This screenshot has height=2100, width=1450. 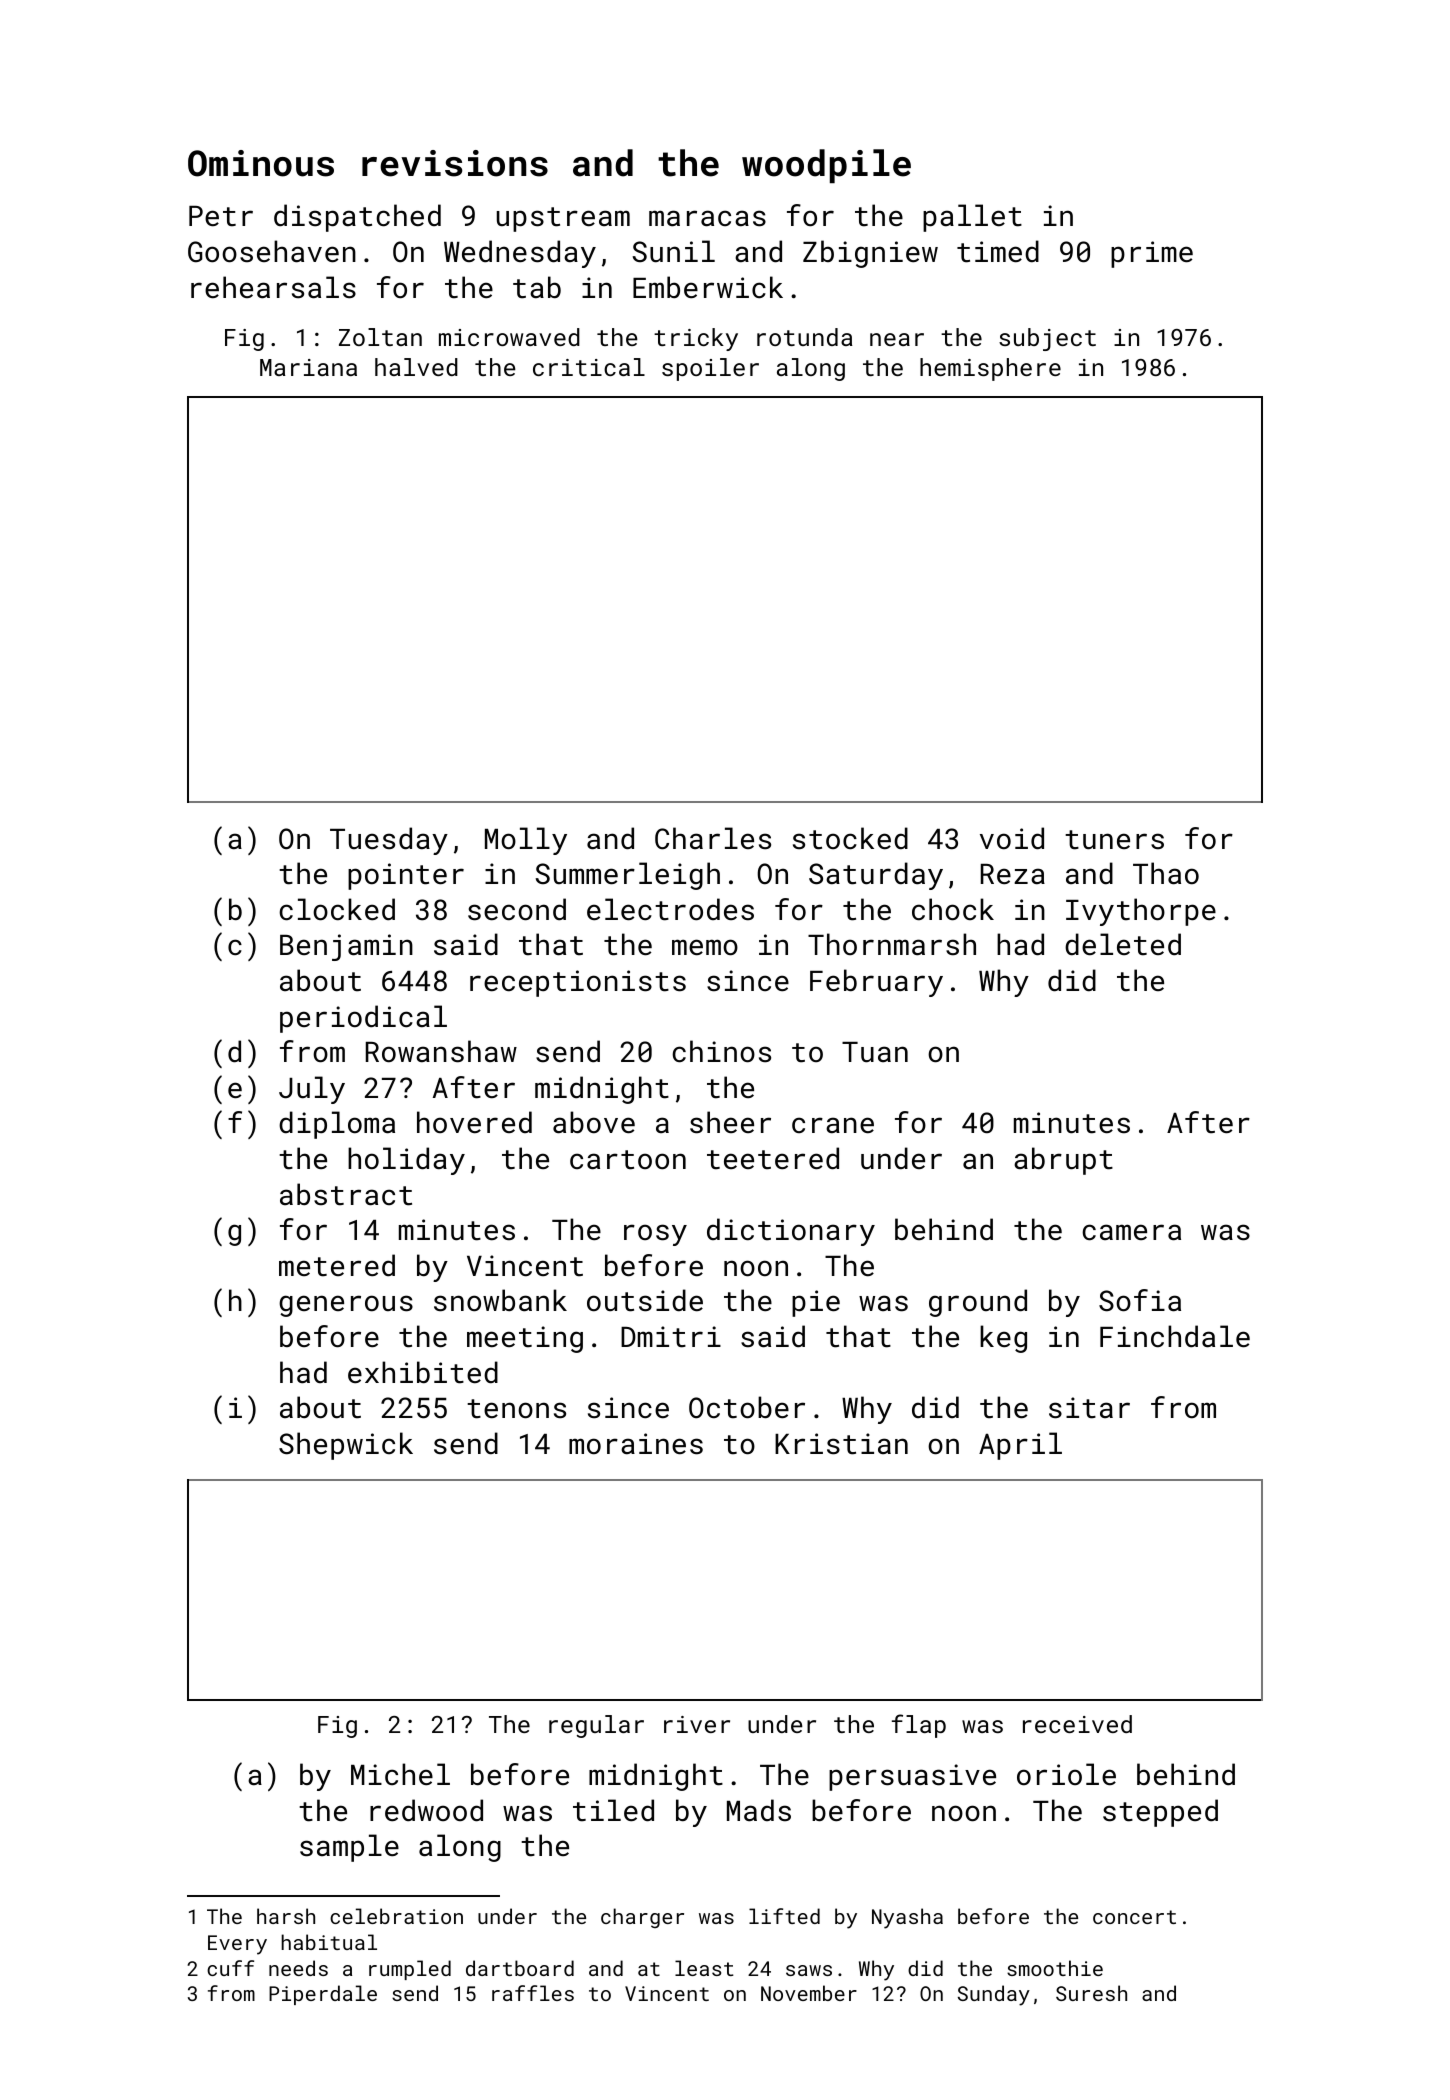 I want to click on raffles, so click(x=533, y=1993).
